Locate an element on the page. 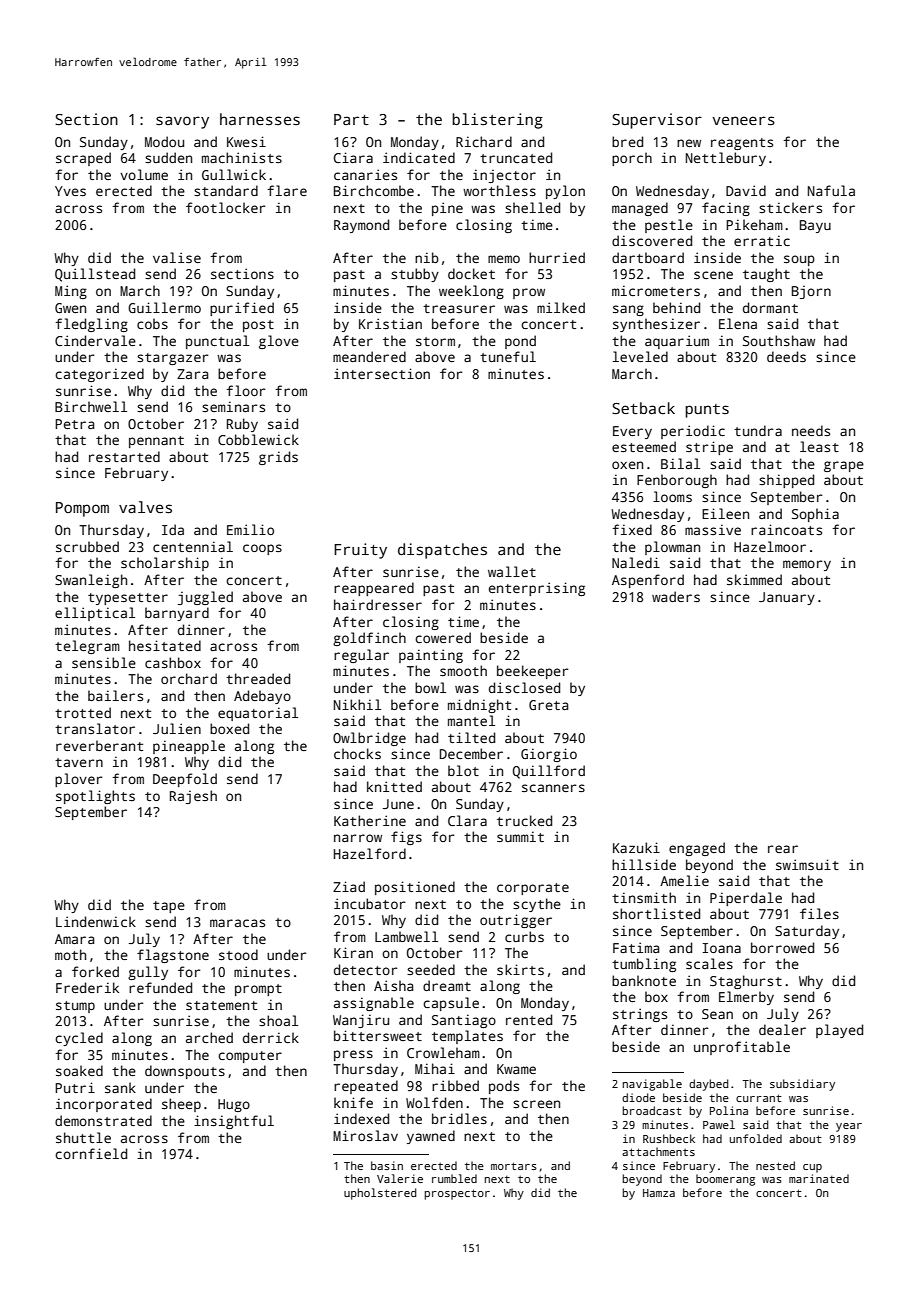 The height and width of the document is (1308, 924). hurried is located at coordinates (557, 257).
